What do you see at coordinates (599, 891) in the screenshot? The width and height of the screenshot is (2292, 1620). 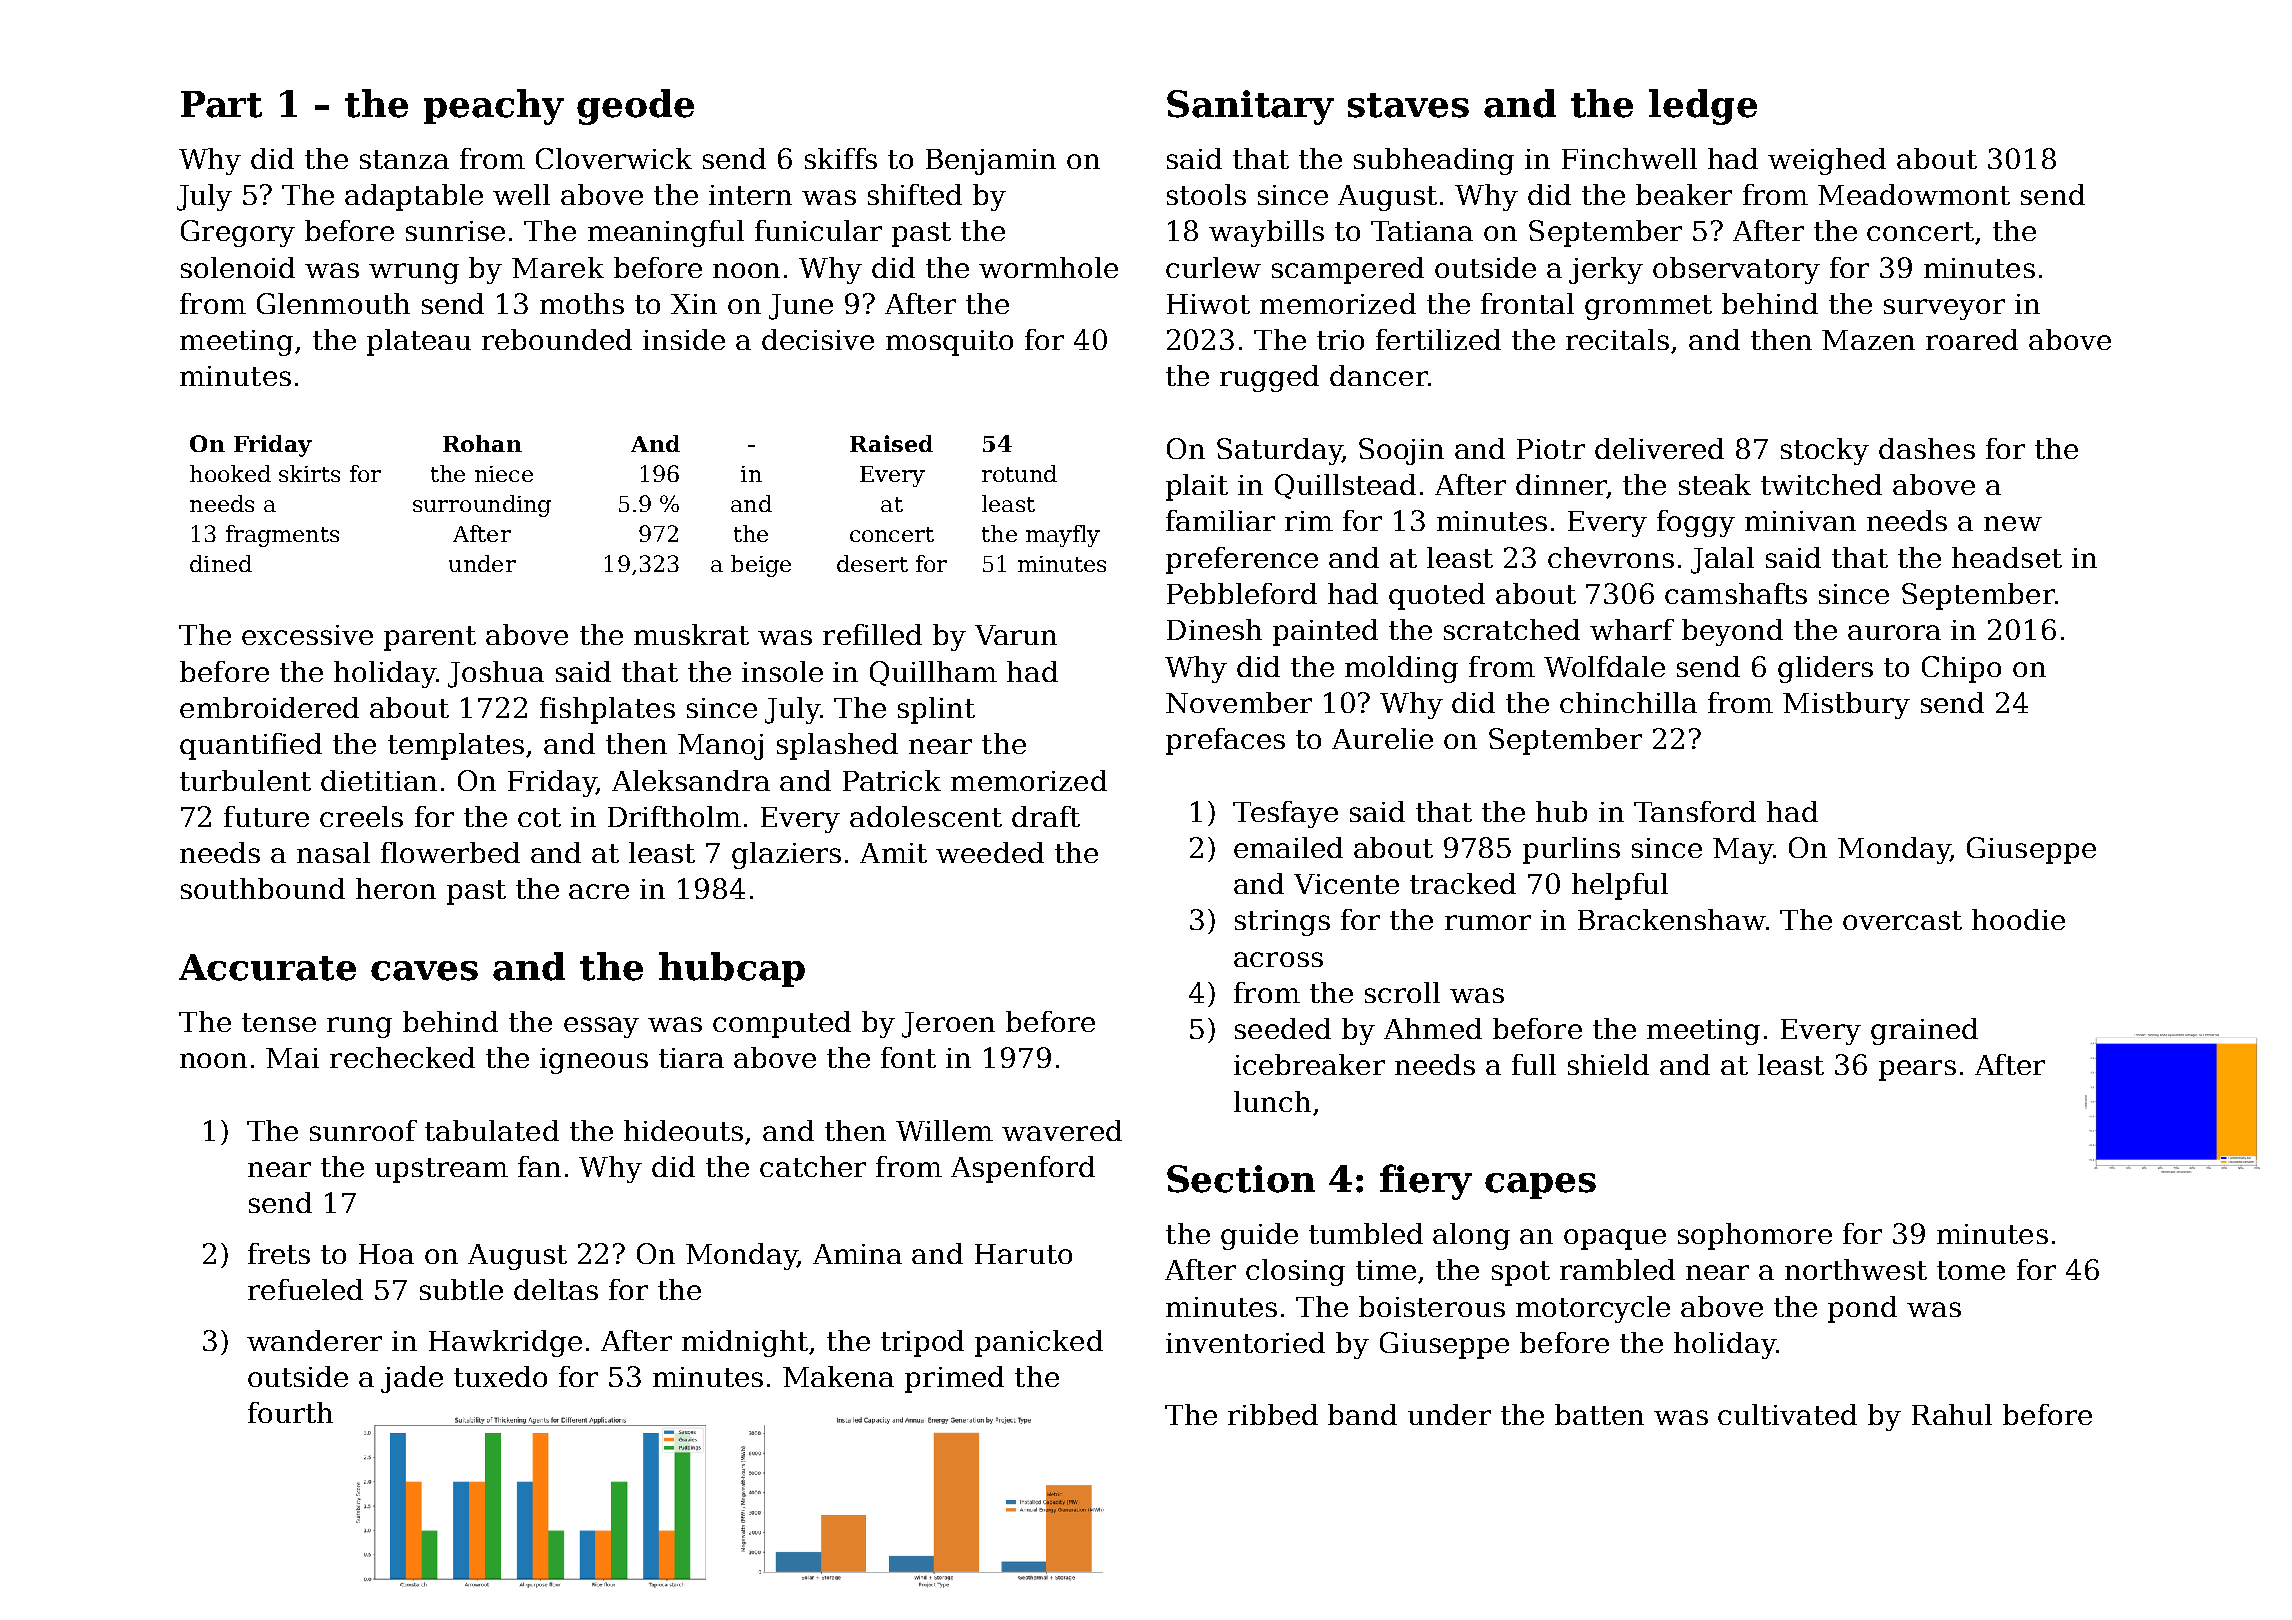 I see `acre` at bounding box center [599, 891].
